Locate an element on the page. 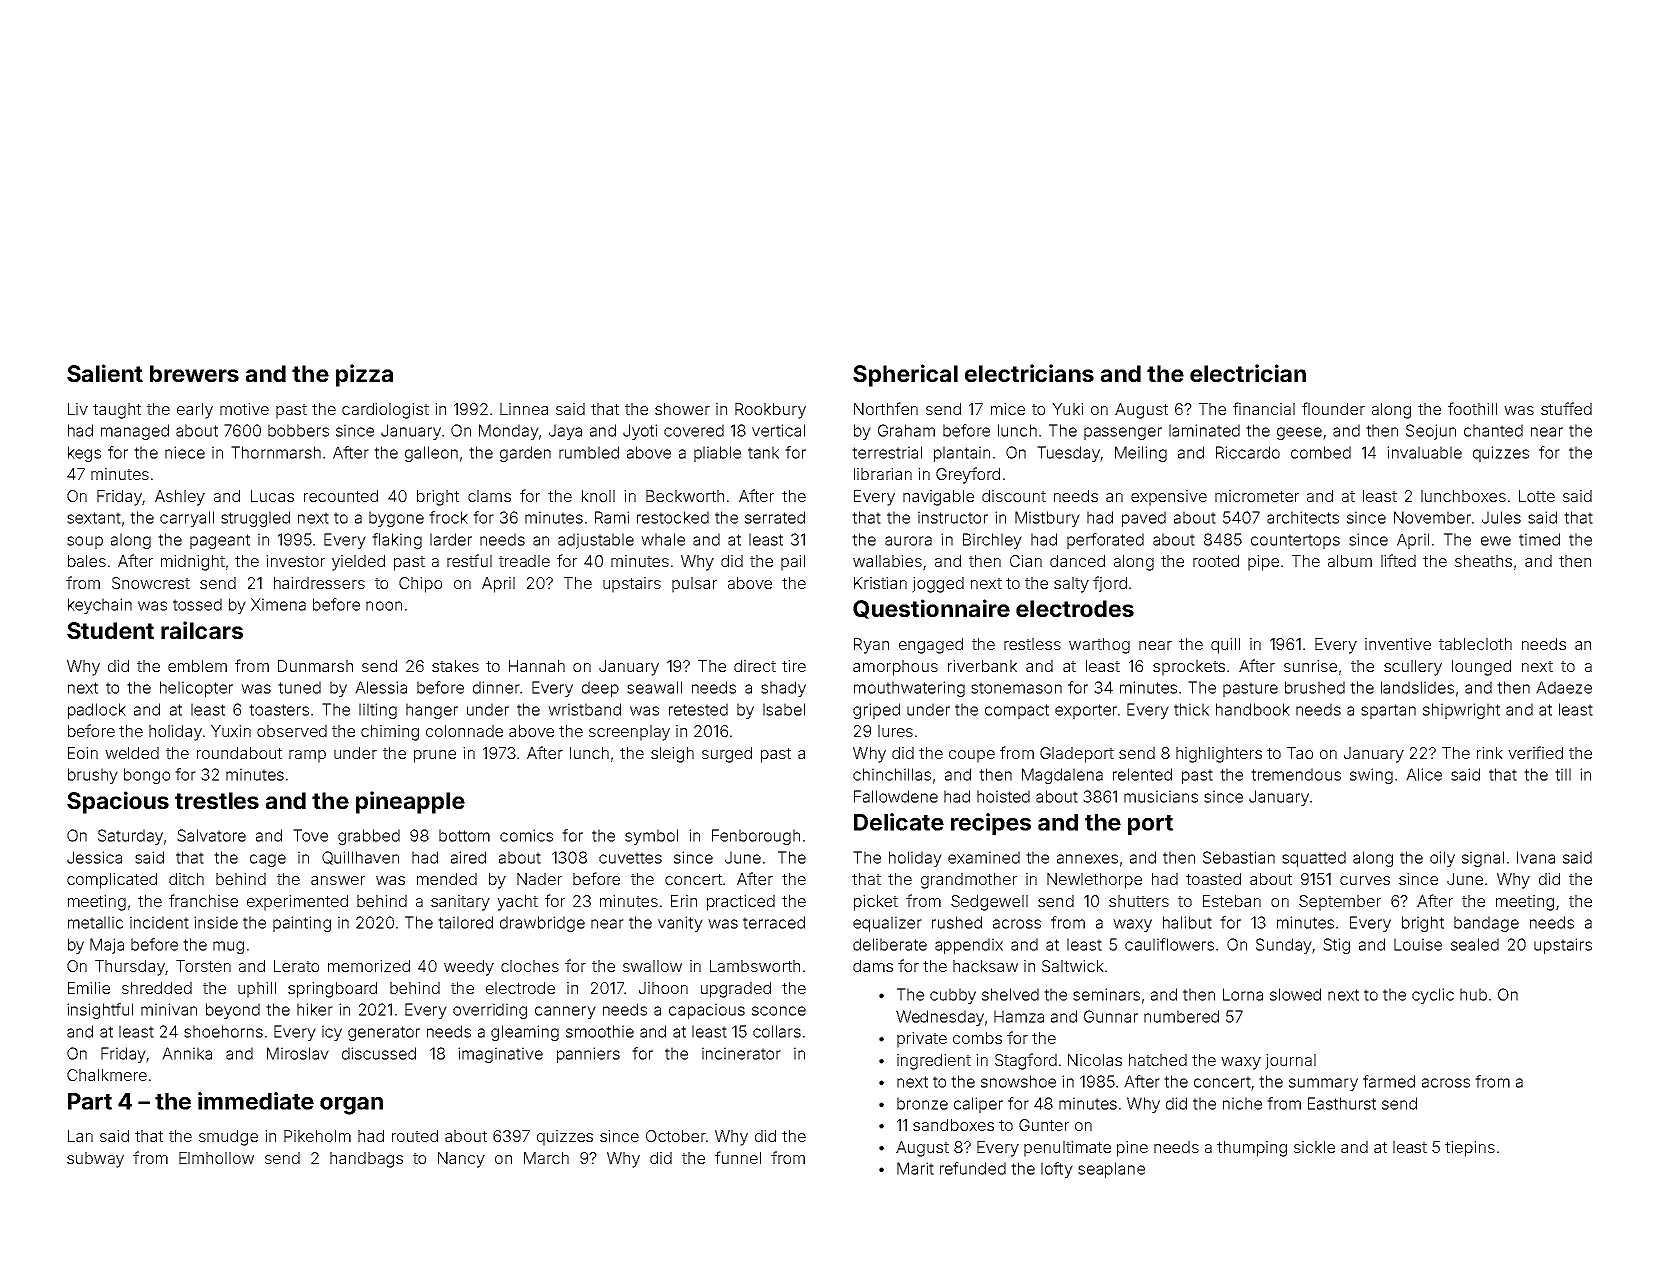  subway is located at coordinates (95, 1160).
